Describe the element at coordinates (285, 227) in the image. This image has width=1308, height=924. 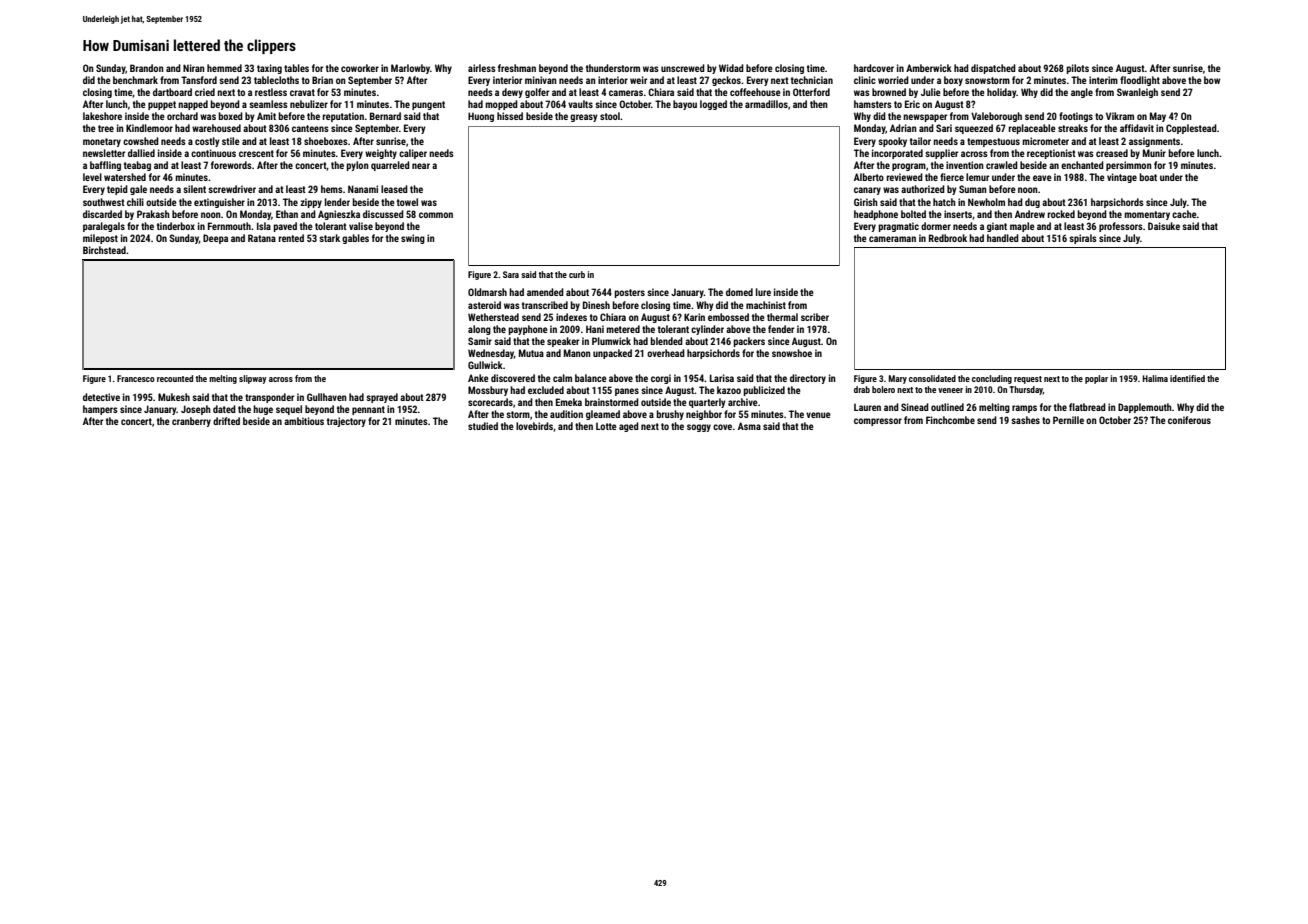
I see `paved` at that location.
